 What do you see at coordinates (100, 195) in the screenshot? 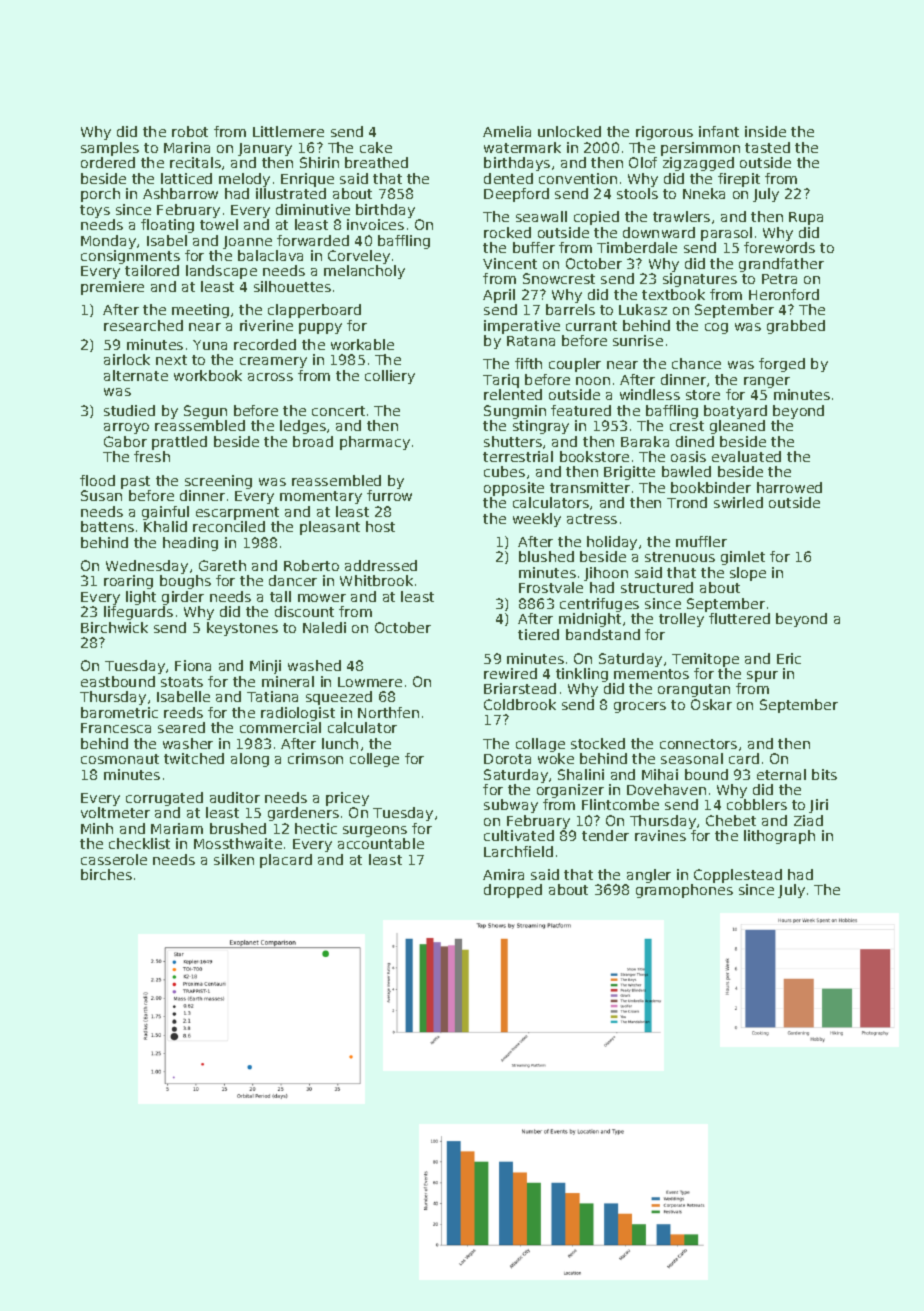
I see `porch` at bounding box center [100, 195].
